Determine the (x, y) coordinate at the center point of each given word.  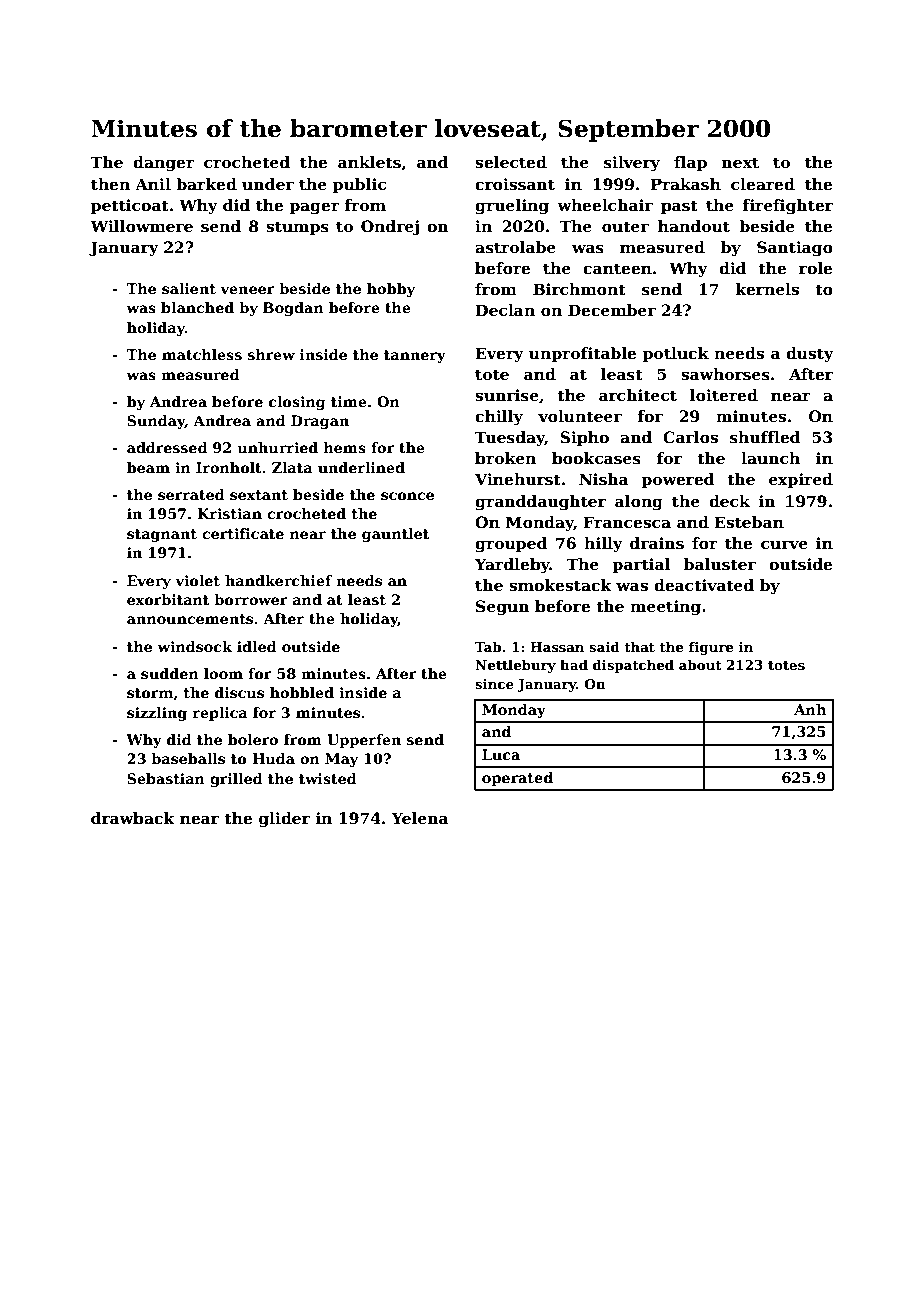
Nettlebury (515, 666)
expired (801, 480)
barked (206, 184)
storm (150, 693)
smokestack (560, 585)
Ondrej (390, 228)
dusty (810, 355)
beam (148, 467)
